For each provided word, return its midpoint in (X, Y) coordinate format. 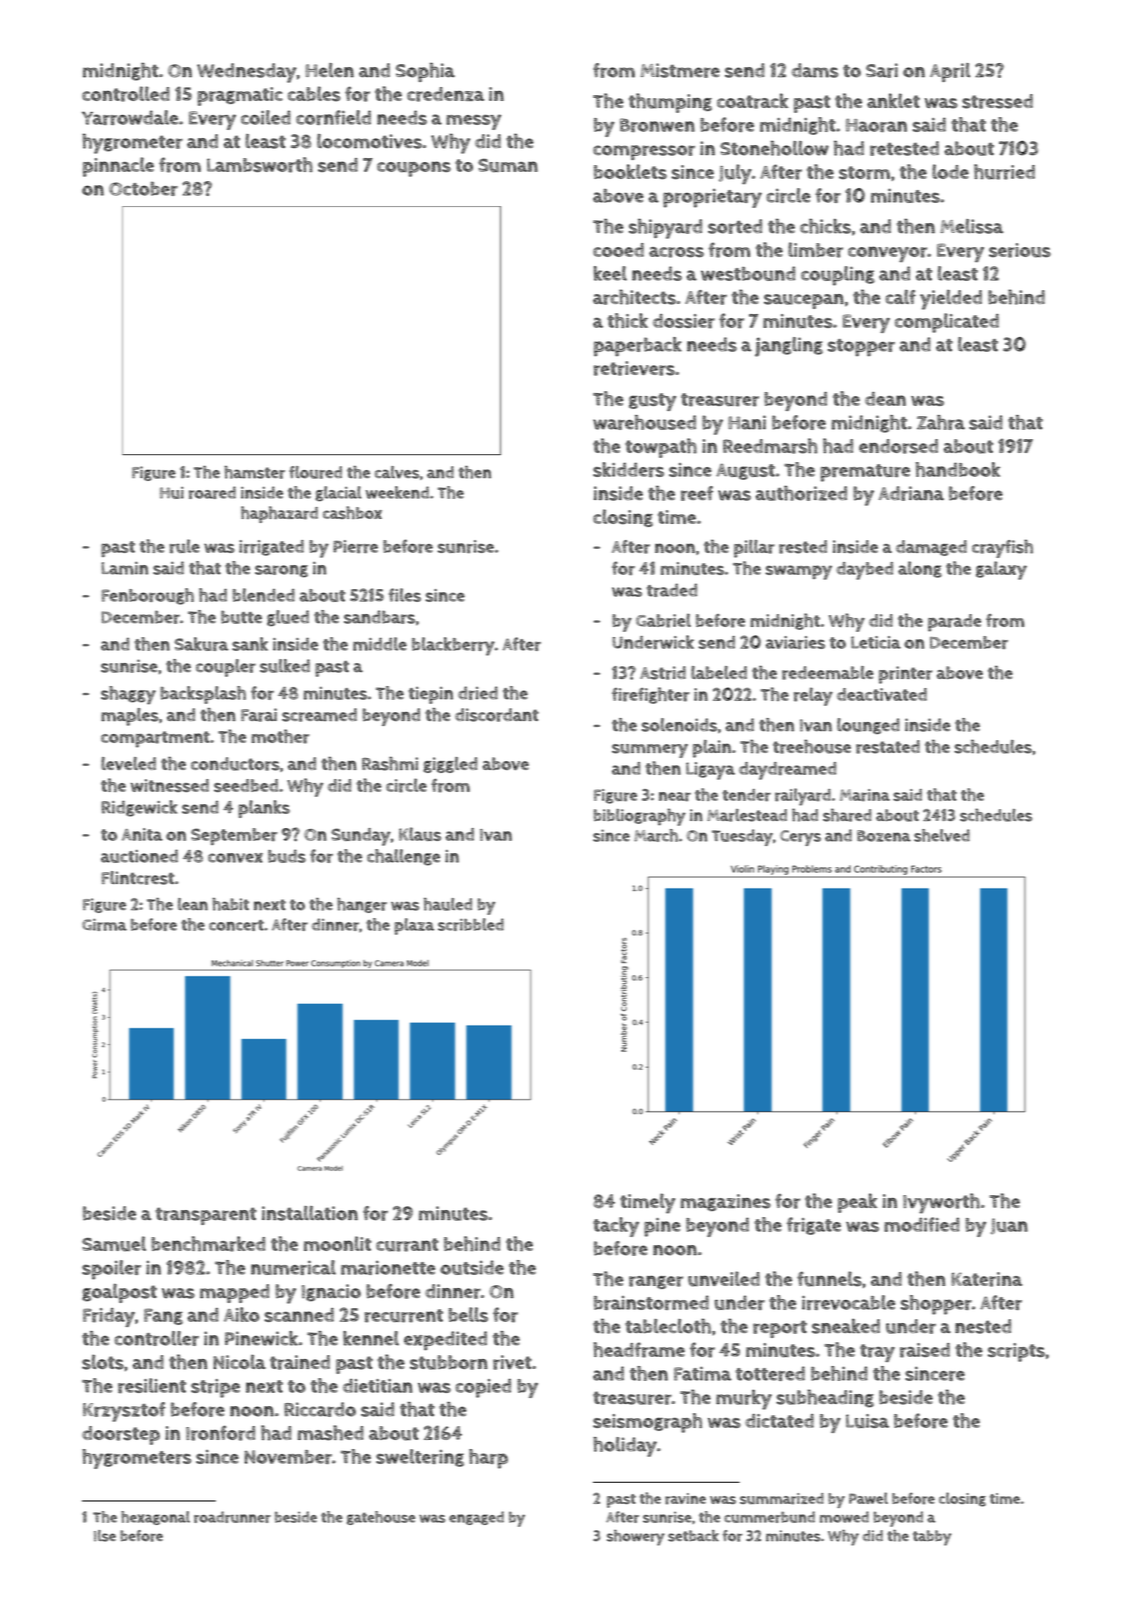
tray (877, 1353)
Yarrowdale (130, 117)
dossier (684, 321)
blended (264, 595)
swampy (799, 572)
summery (650, 751)
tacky (616, 1227)
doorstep (121, 1435)
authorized (801, 493)
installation (310, 1213)
